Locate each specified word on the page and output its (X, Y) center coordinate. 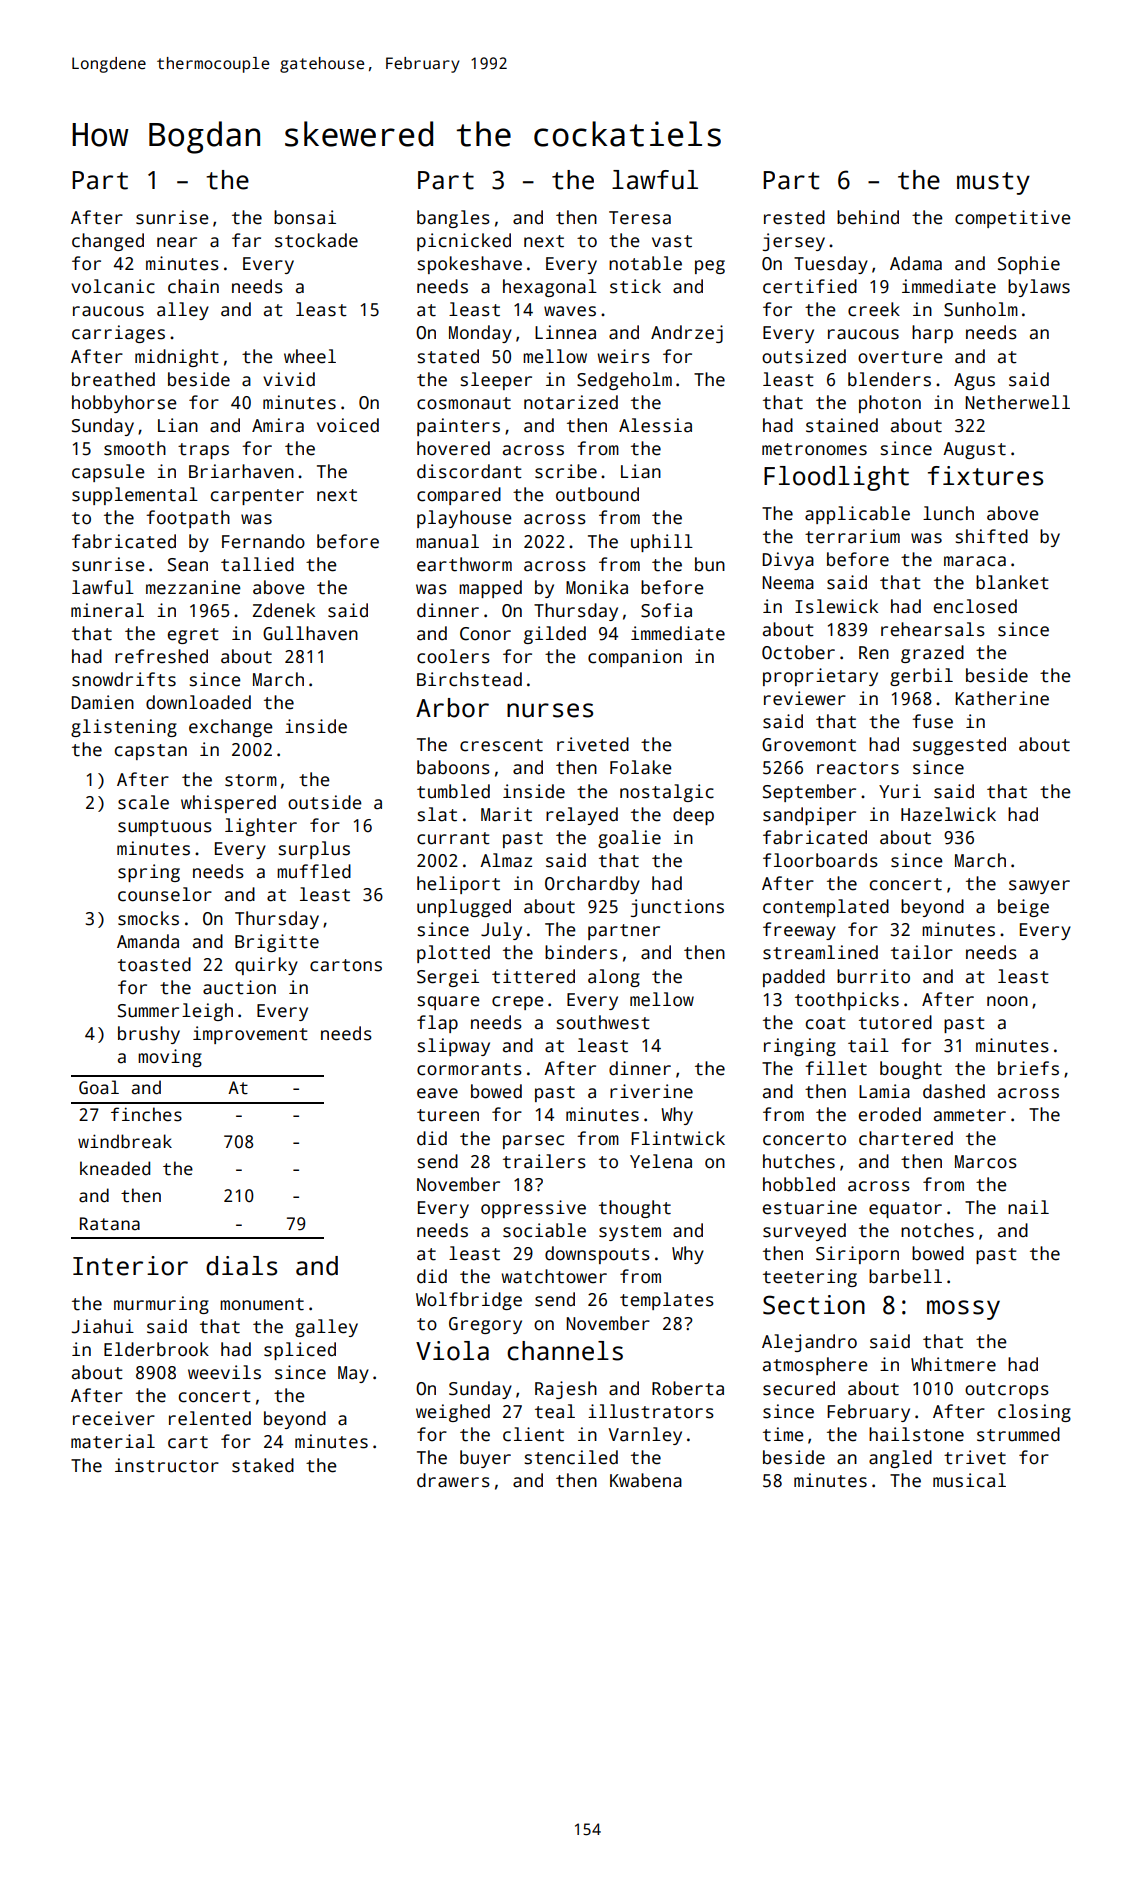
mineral (107, 610)
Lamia (884, 1091)
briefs (1028, 1068)
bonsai (305, 217)
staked (263, 1465)
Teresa (640, 218)
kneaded (115, 1168)
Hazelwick (948, 814)
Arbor (452, 708)
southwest (603, 1022)
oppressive (533, 1209)
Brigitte (277, 943)
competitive (1013, 219)
